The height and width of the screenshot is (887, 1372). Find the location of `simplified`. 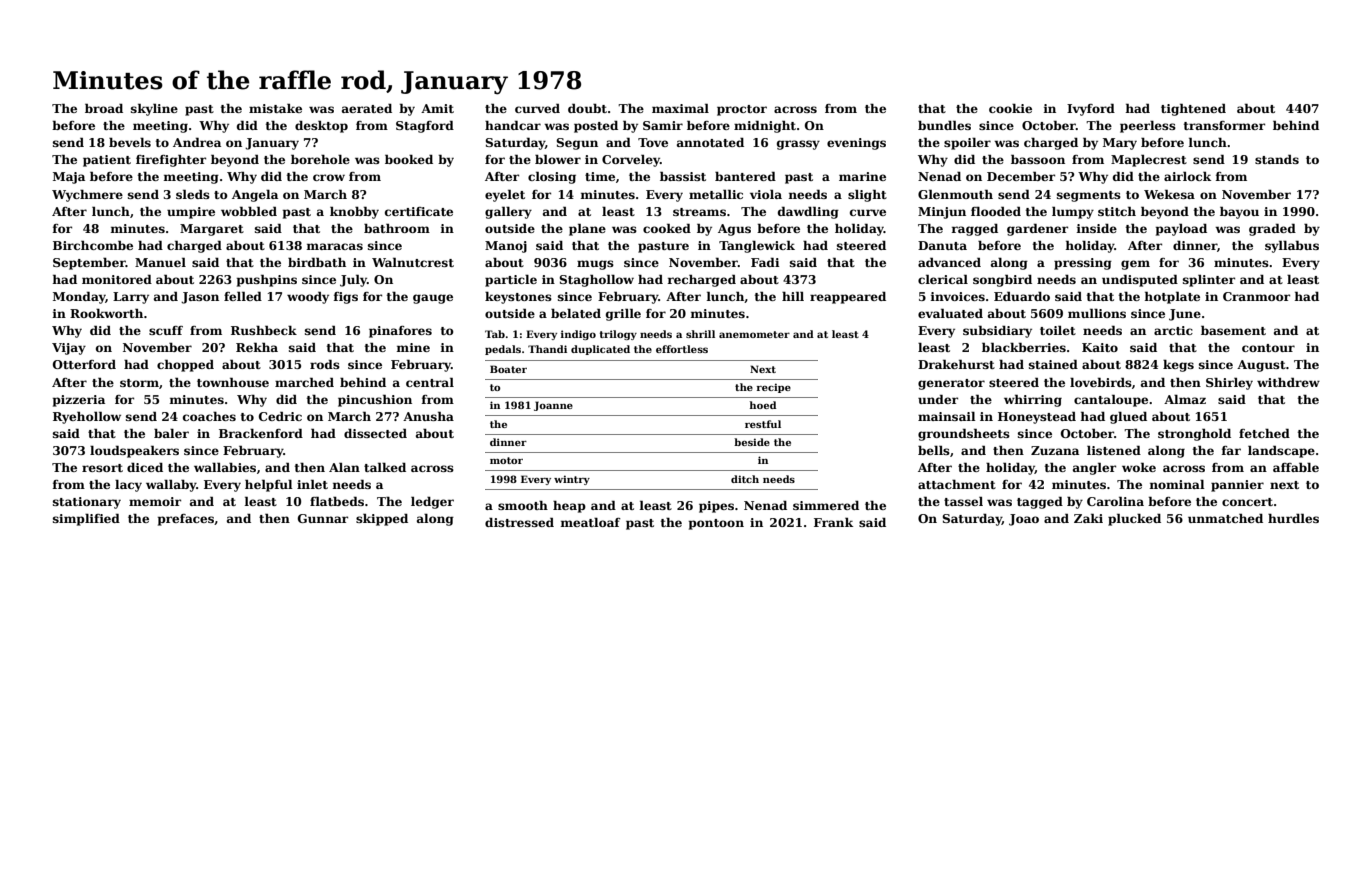

simplified is located at coordinates (86, 519).
